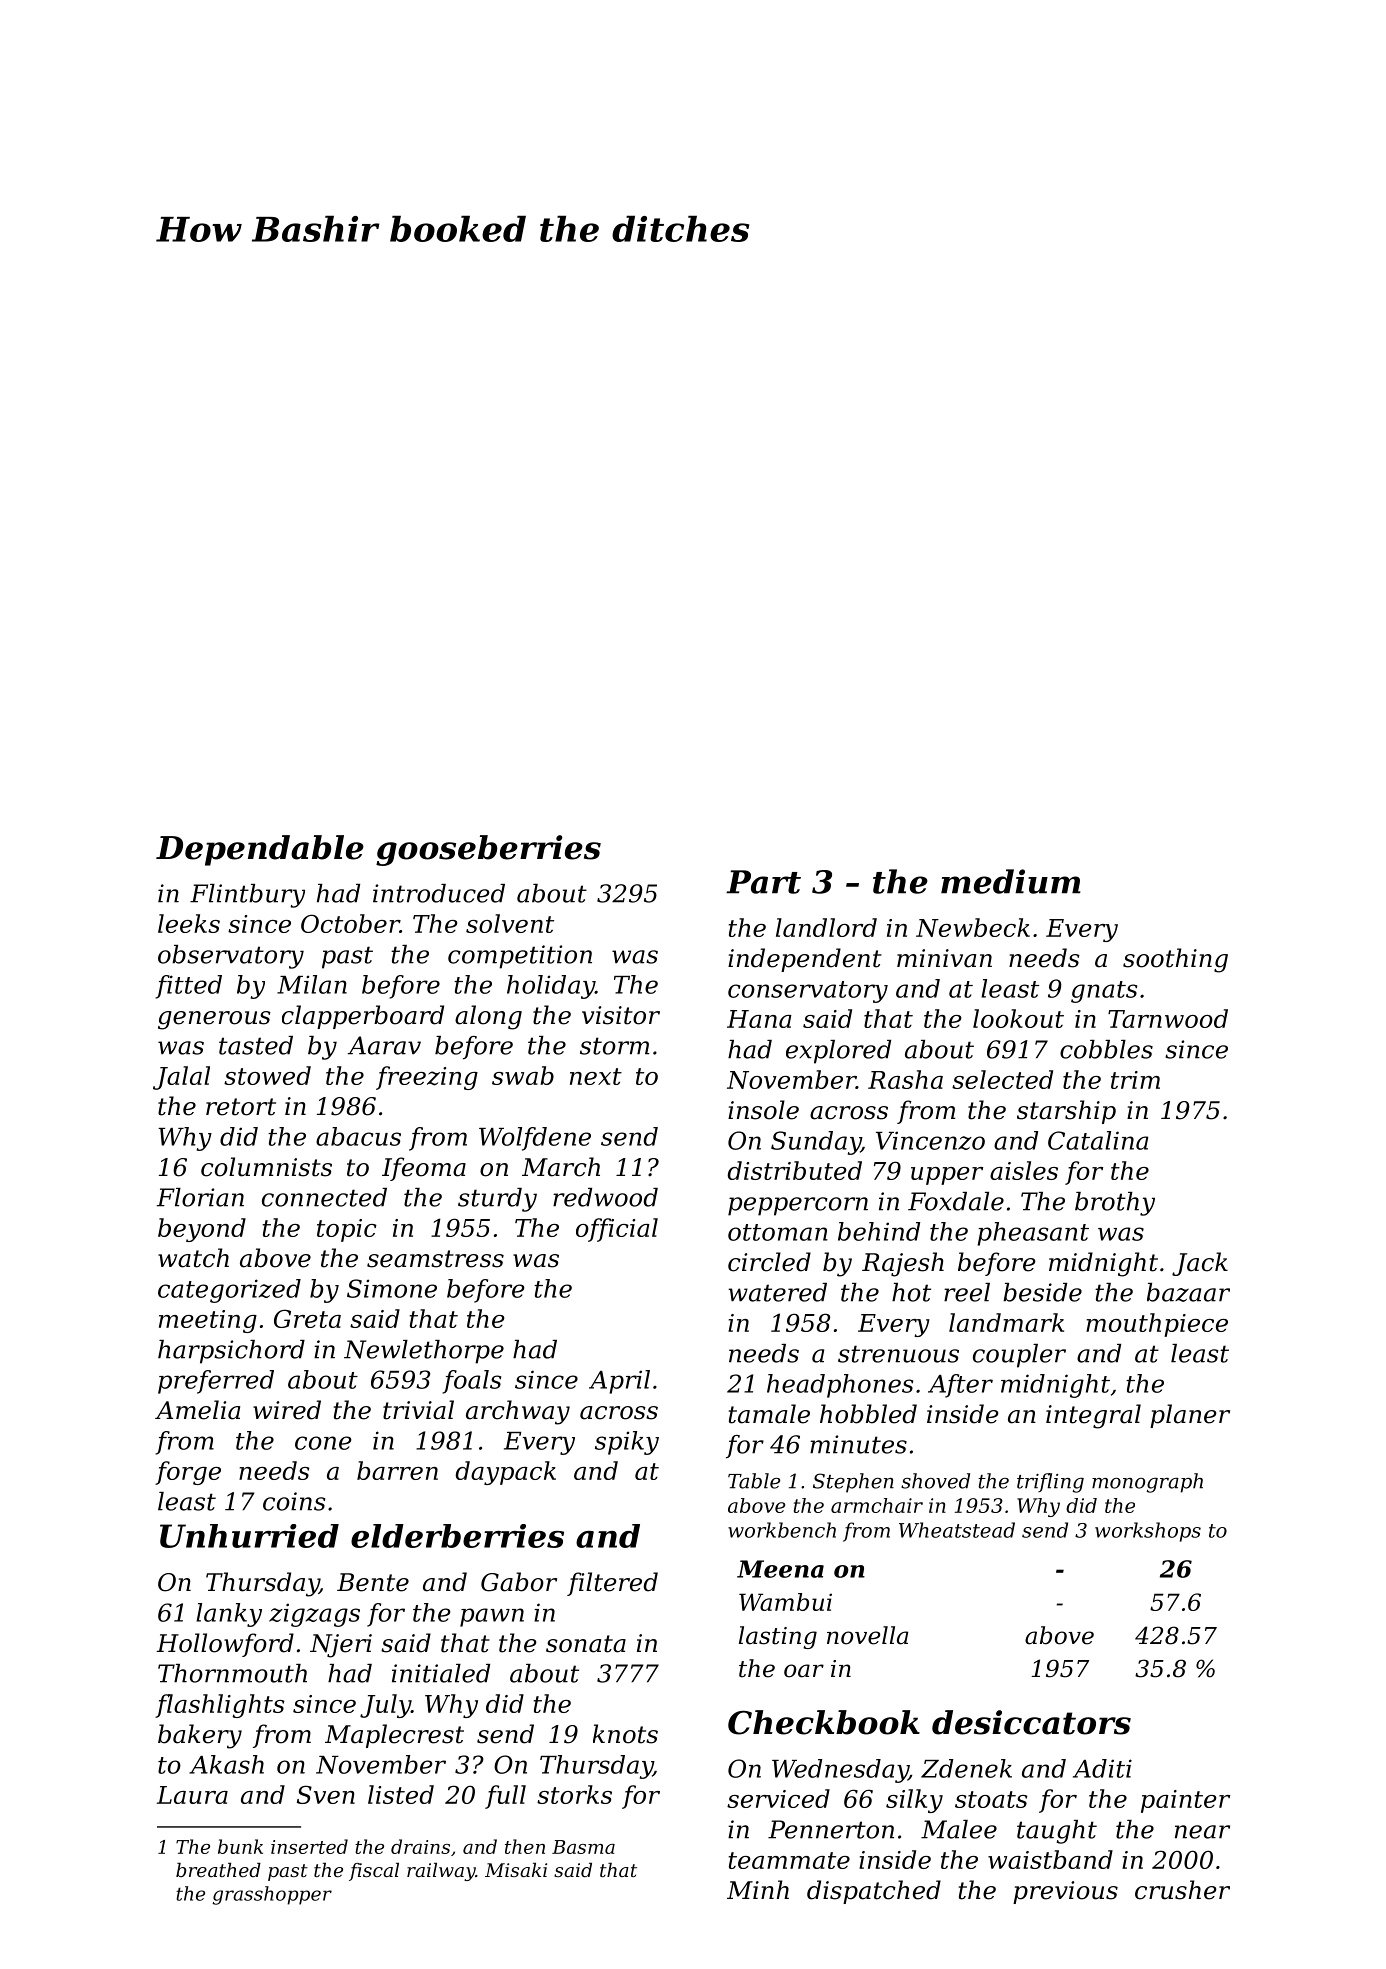  What do you see at coordinates (358, 1136) in the page?
I see `abacus` at bounding box center [358, 1136].
